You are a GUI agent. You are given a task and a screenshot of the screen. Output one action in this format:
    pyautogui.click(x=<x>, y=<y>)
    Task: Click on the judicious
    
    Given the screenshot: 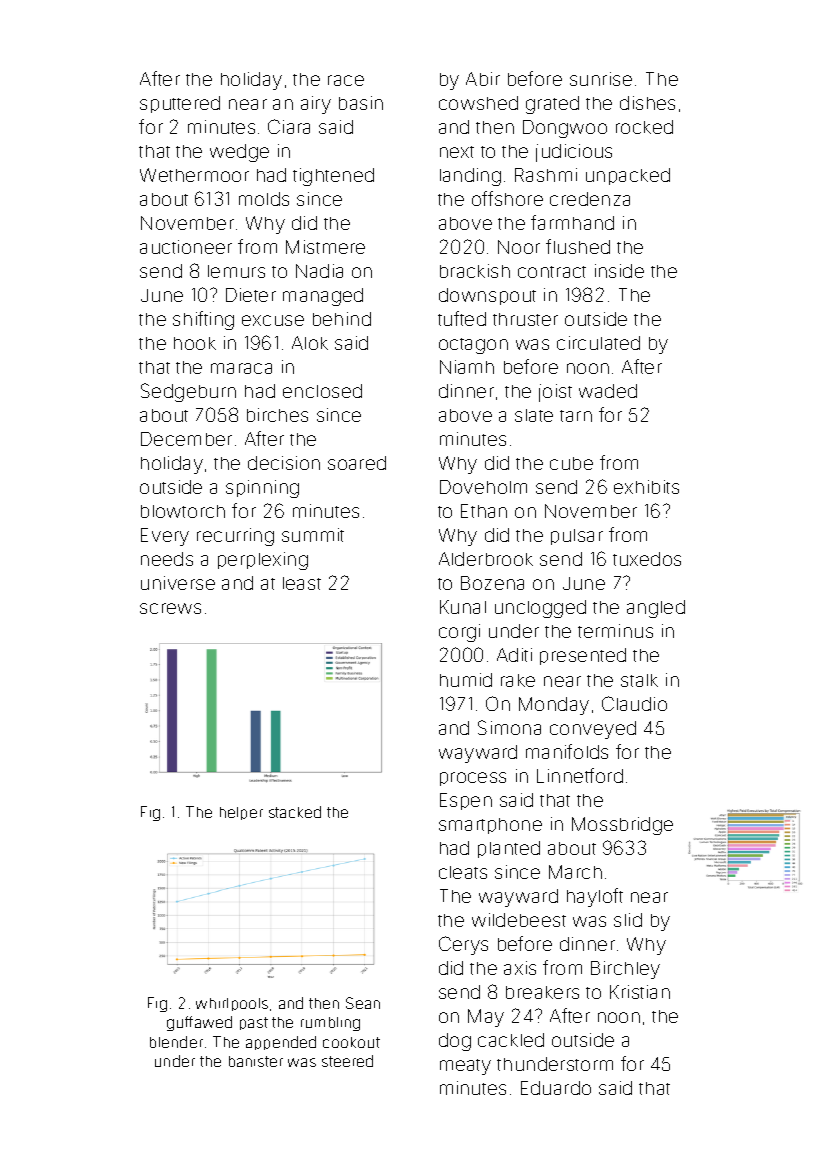 What is the action you would take?
    pyautogui.click(x=574, y=153)
